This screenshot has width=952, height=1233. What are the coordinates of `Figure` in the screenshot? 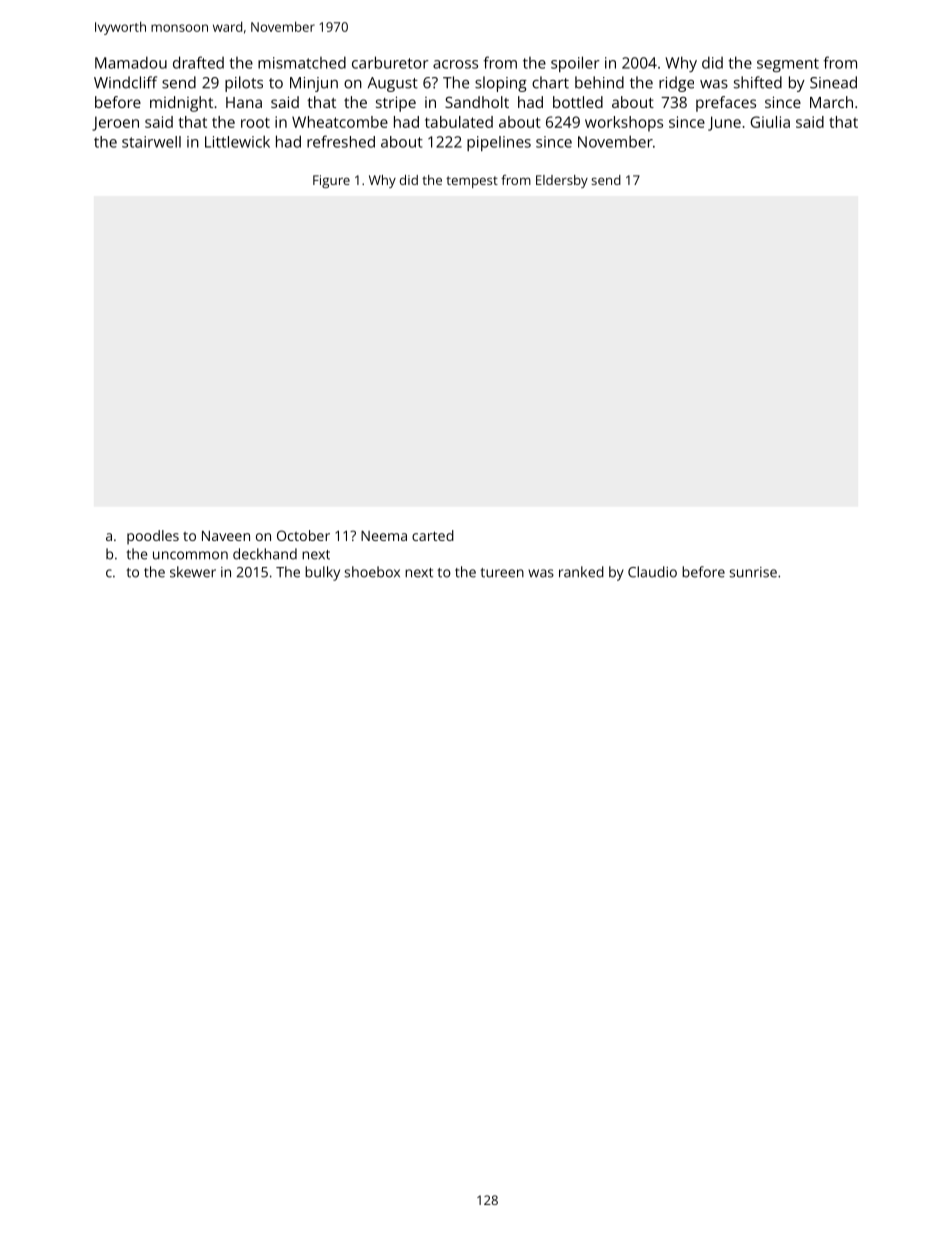 It's located at (331, 181).
